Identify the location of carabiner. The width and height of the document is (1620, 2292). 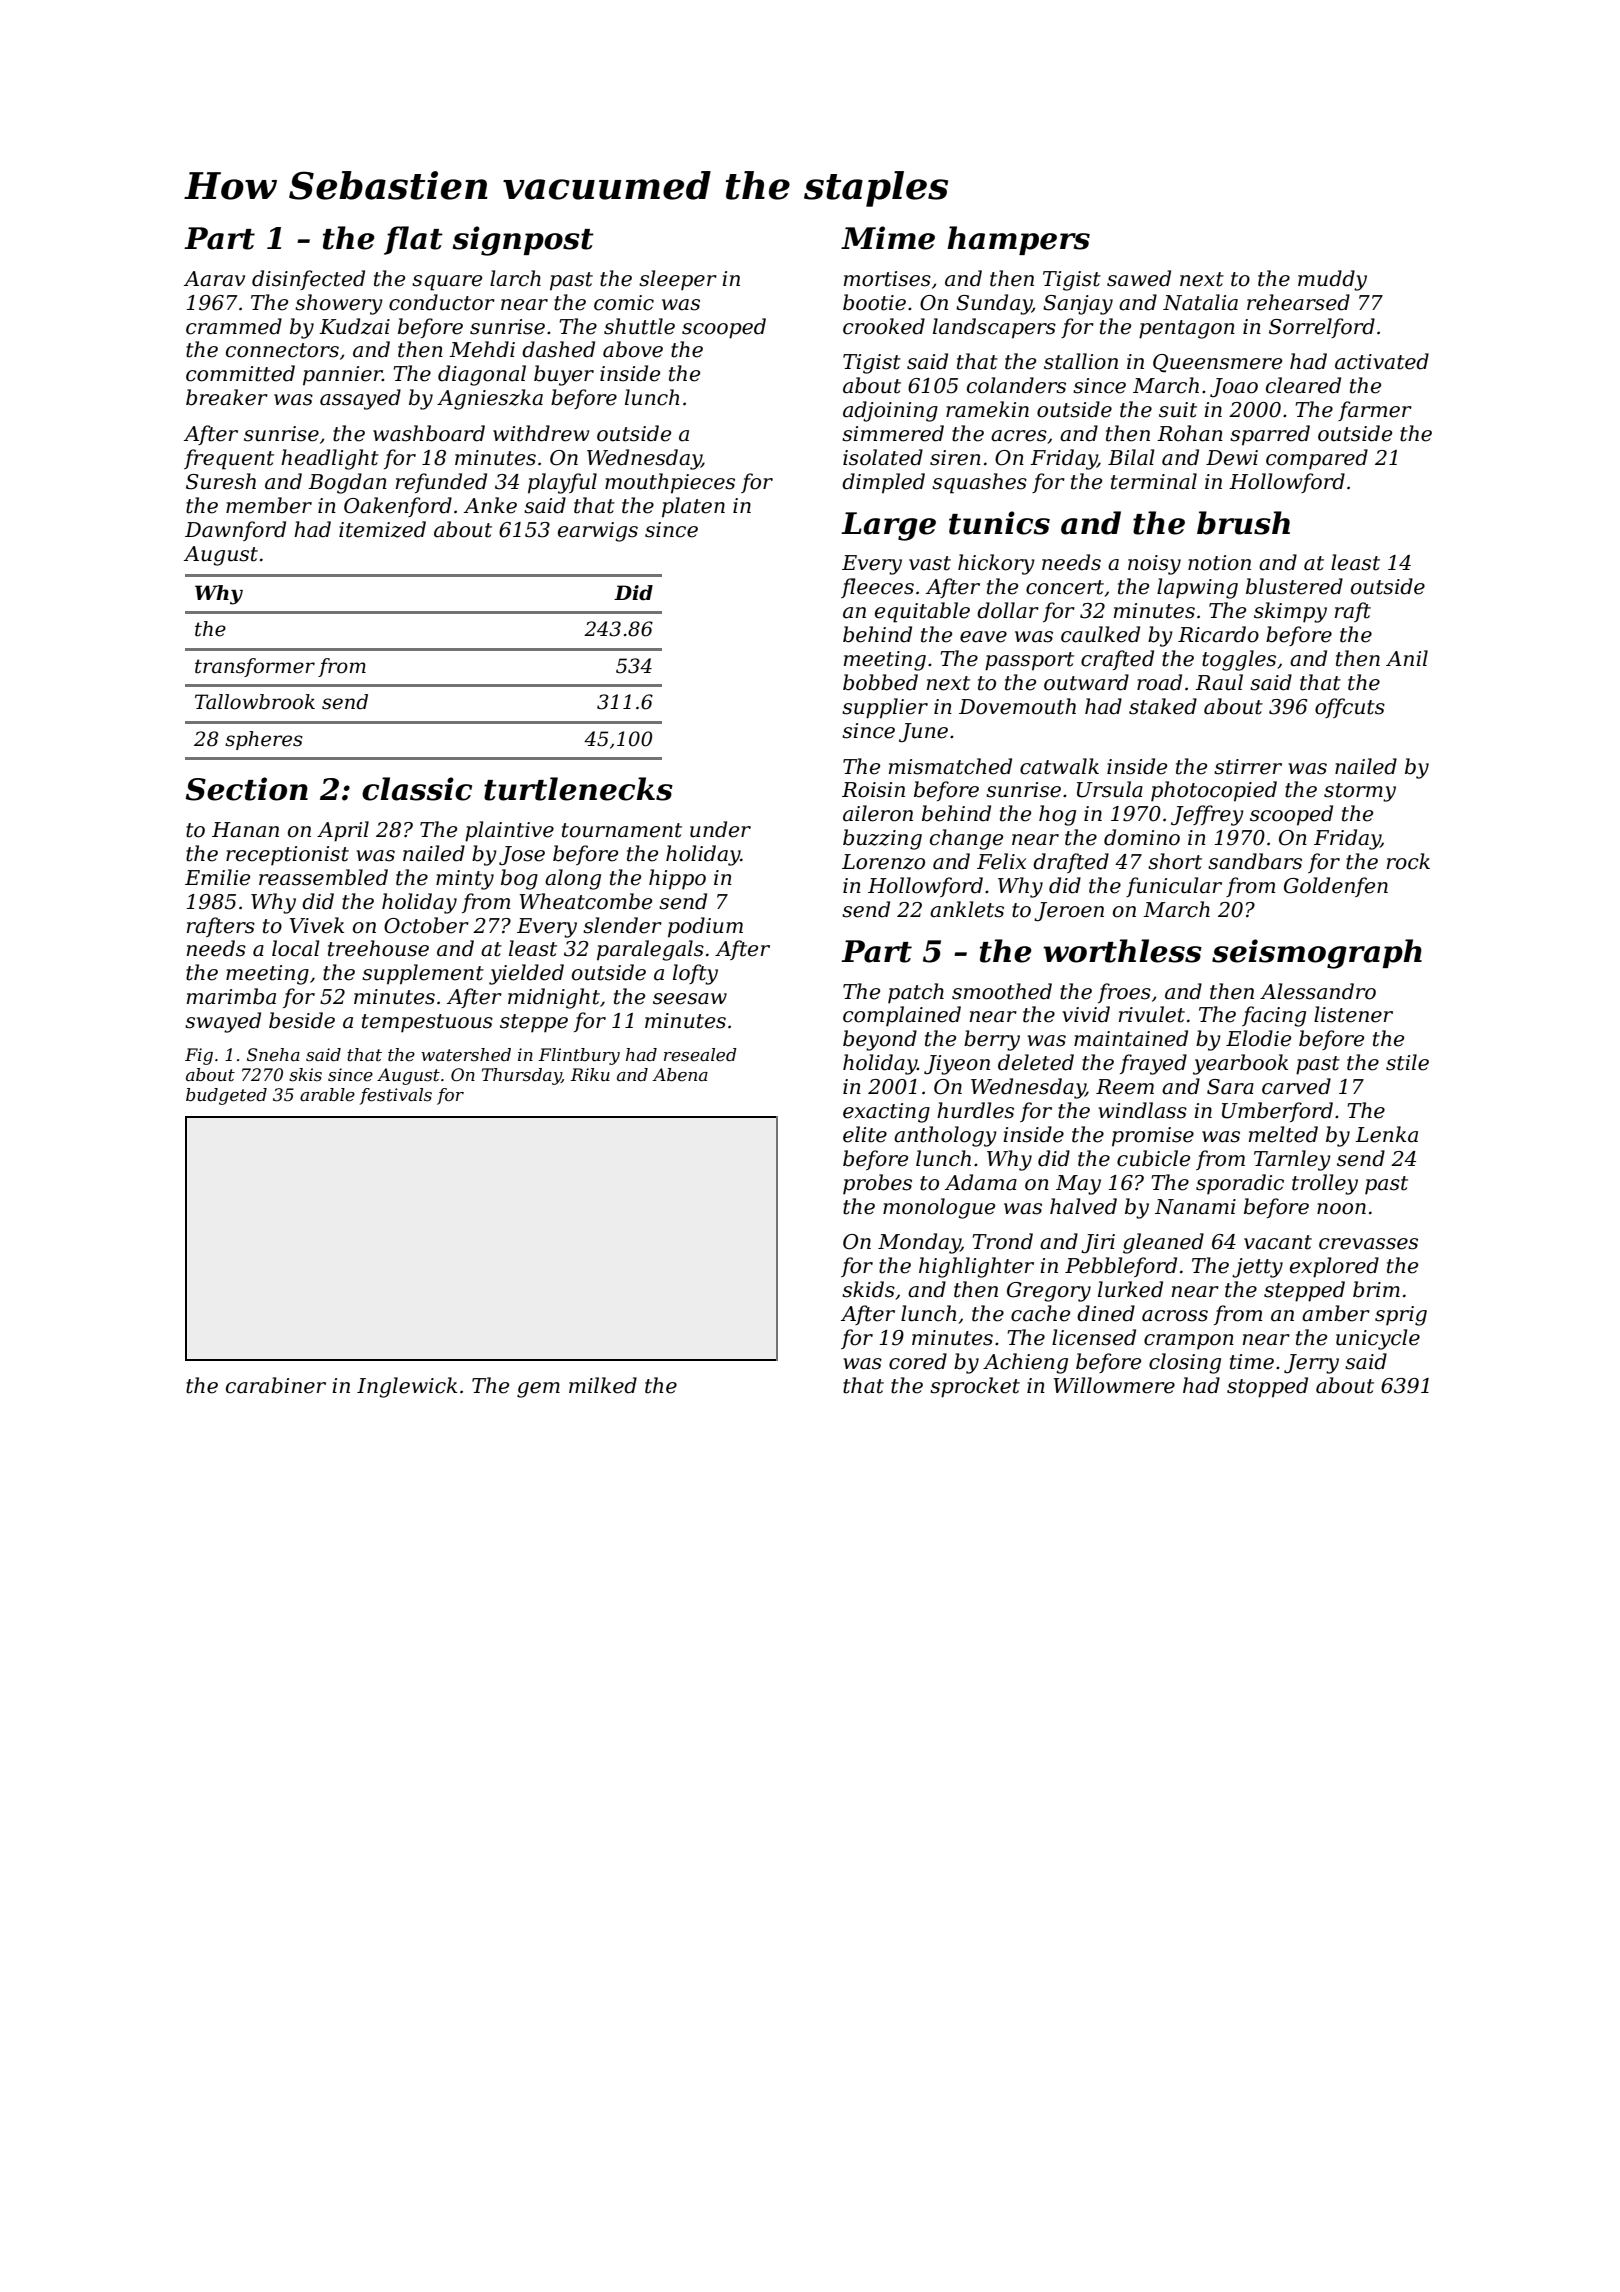
(276, 1385).
